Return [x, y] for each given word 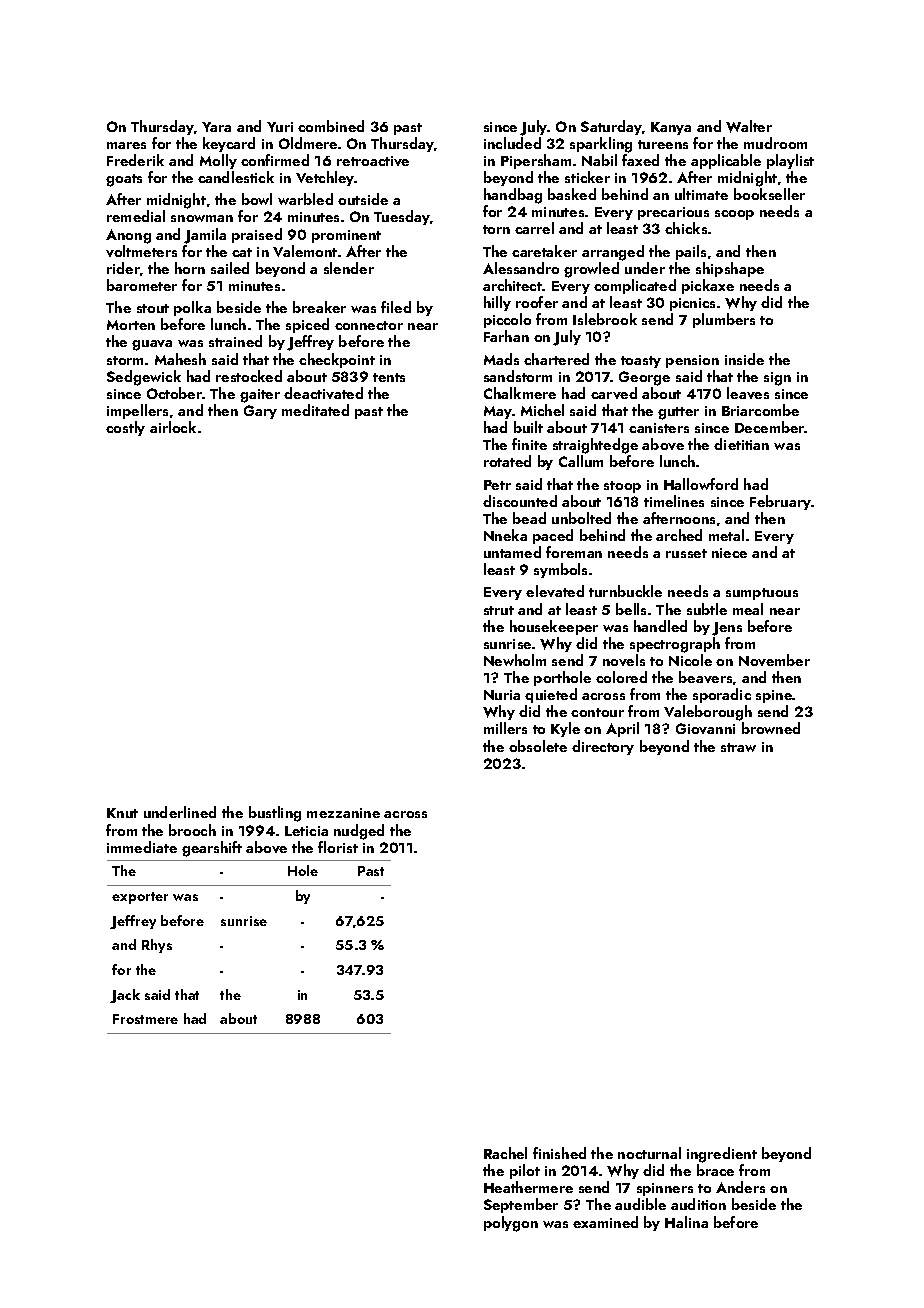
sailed [230, 268]
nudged [359, 832]
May [498, 412]
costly [125, 428]
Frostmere [145, 1019]
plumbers [724, 320]
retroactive [373, 161]
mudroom [775, 143]
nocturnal [649, 1153]
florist [338, 847]
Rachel [505, 1153]
